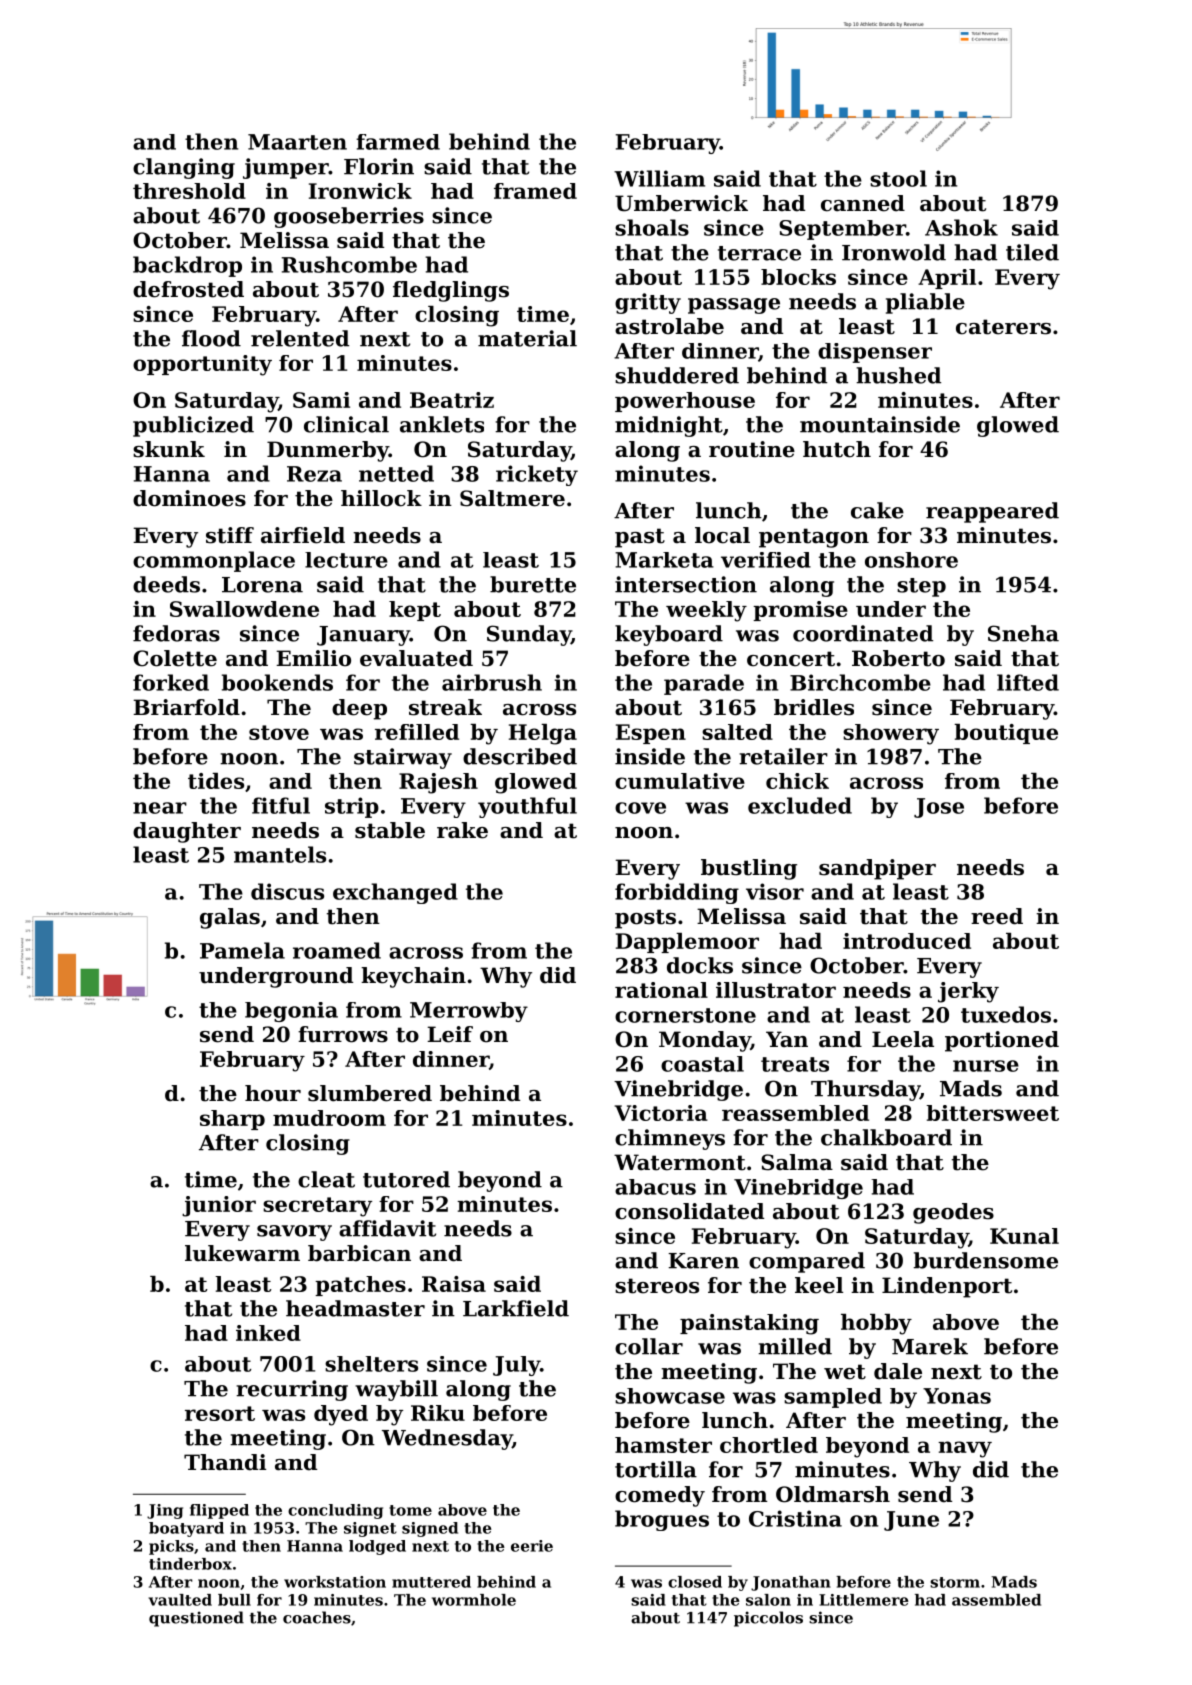 This document has width=1192, height=1685. What do you see at coordinates (286, 168) in the document?
I see `jumper` at bounding box center [286, 168].
